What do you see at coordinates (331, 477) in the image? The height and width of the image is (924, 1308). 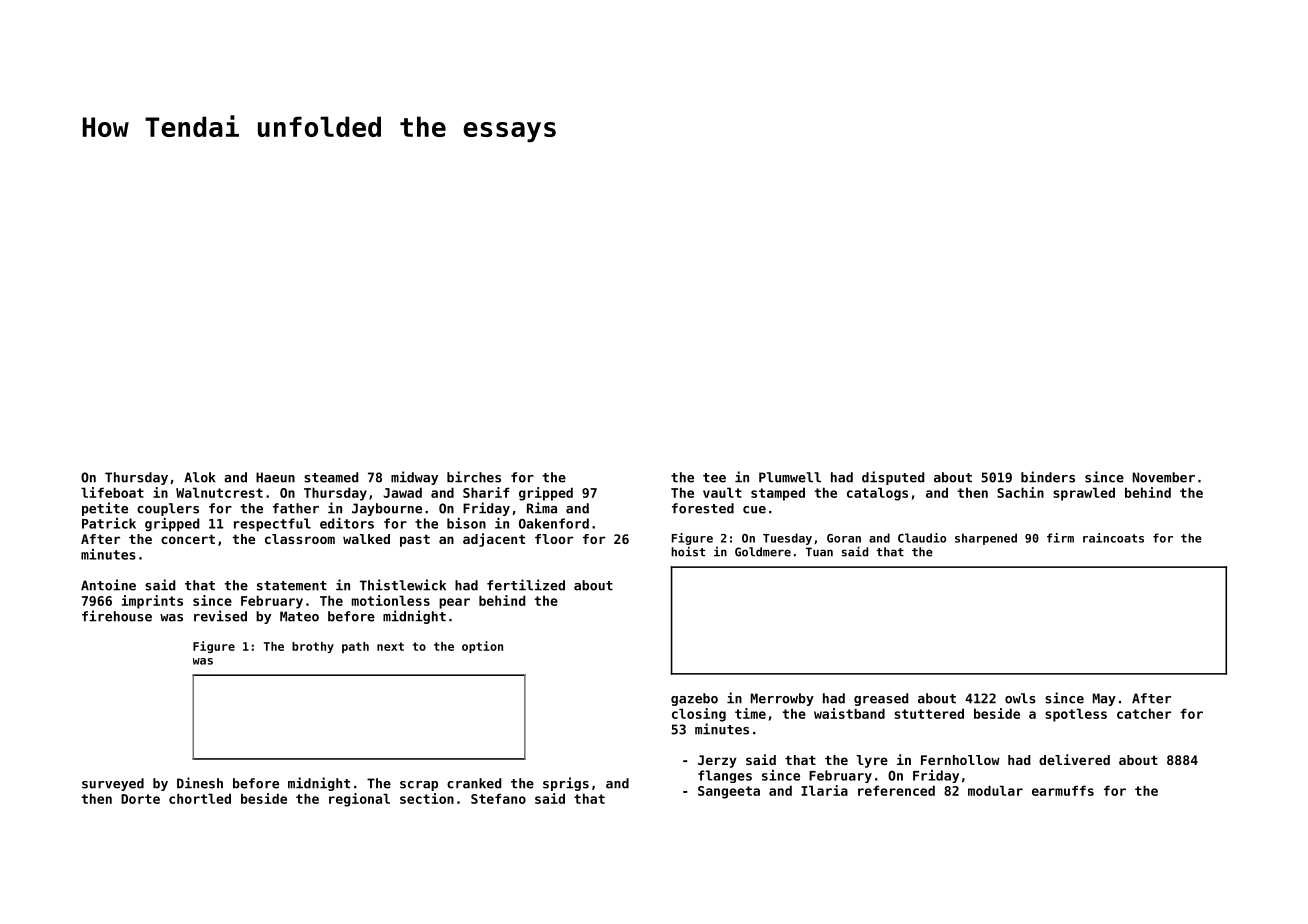 I see `steamed` at bounding box center [331, 477].
